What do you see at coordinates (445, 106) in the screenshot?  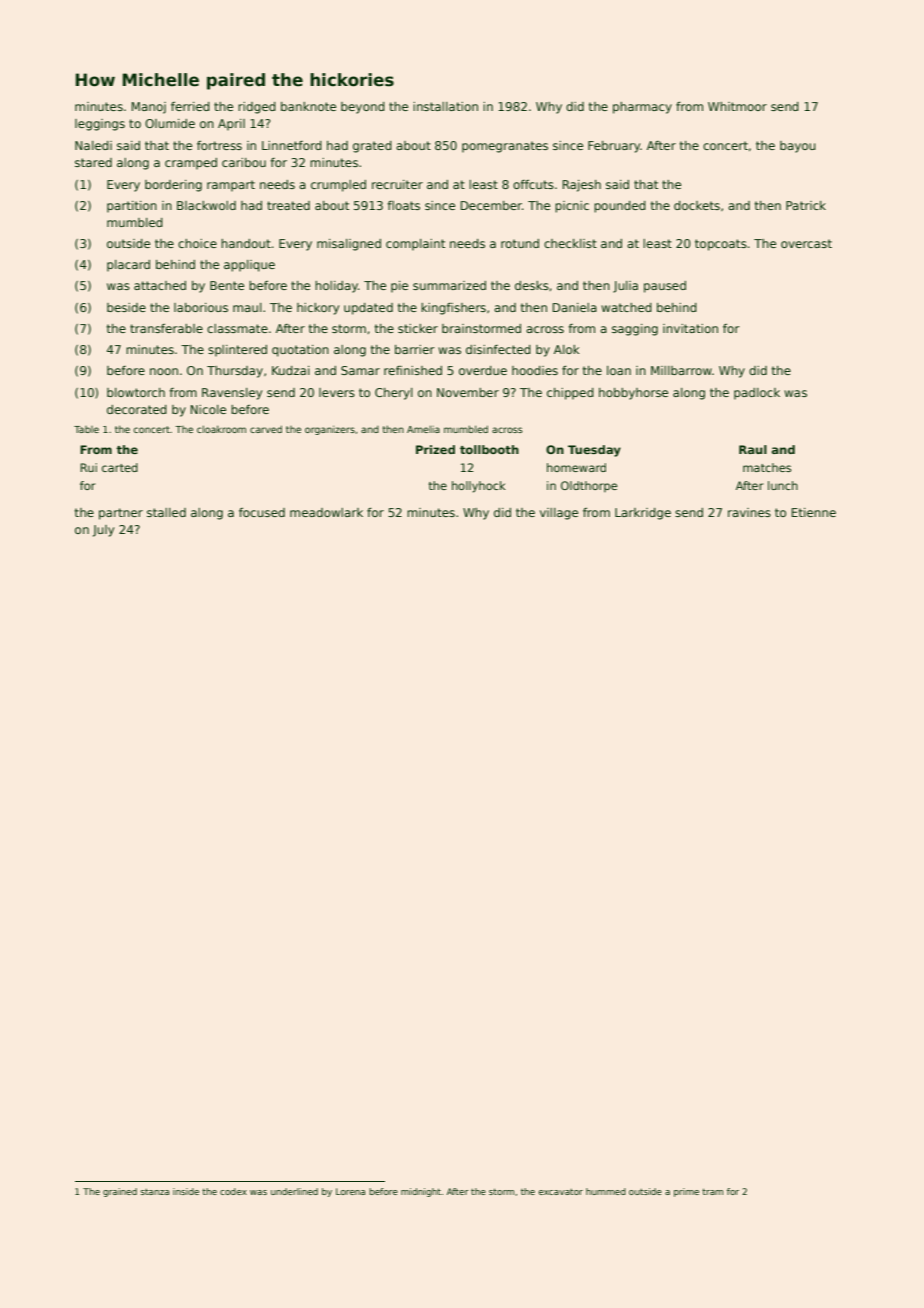 I see `installation` at bounding box center [445, 106].
